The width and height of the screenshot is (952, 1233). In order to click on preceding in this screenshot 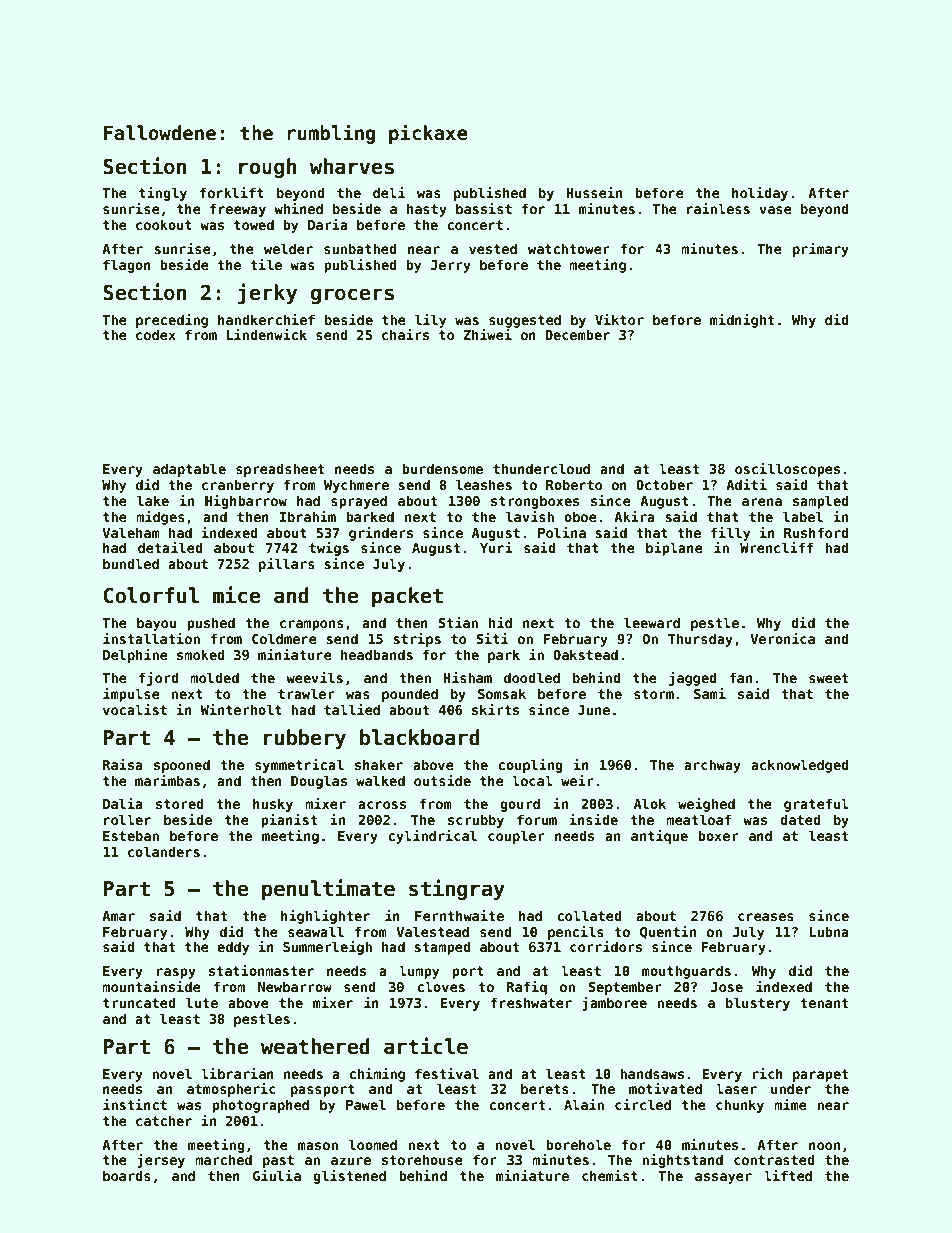, I will do `click(172, 321)`.
